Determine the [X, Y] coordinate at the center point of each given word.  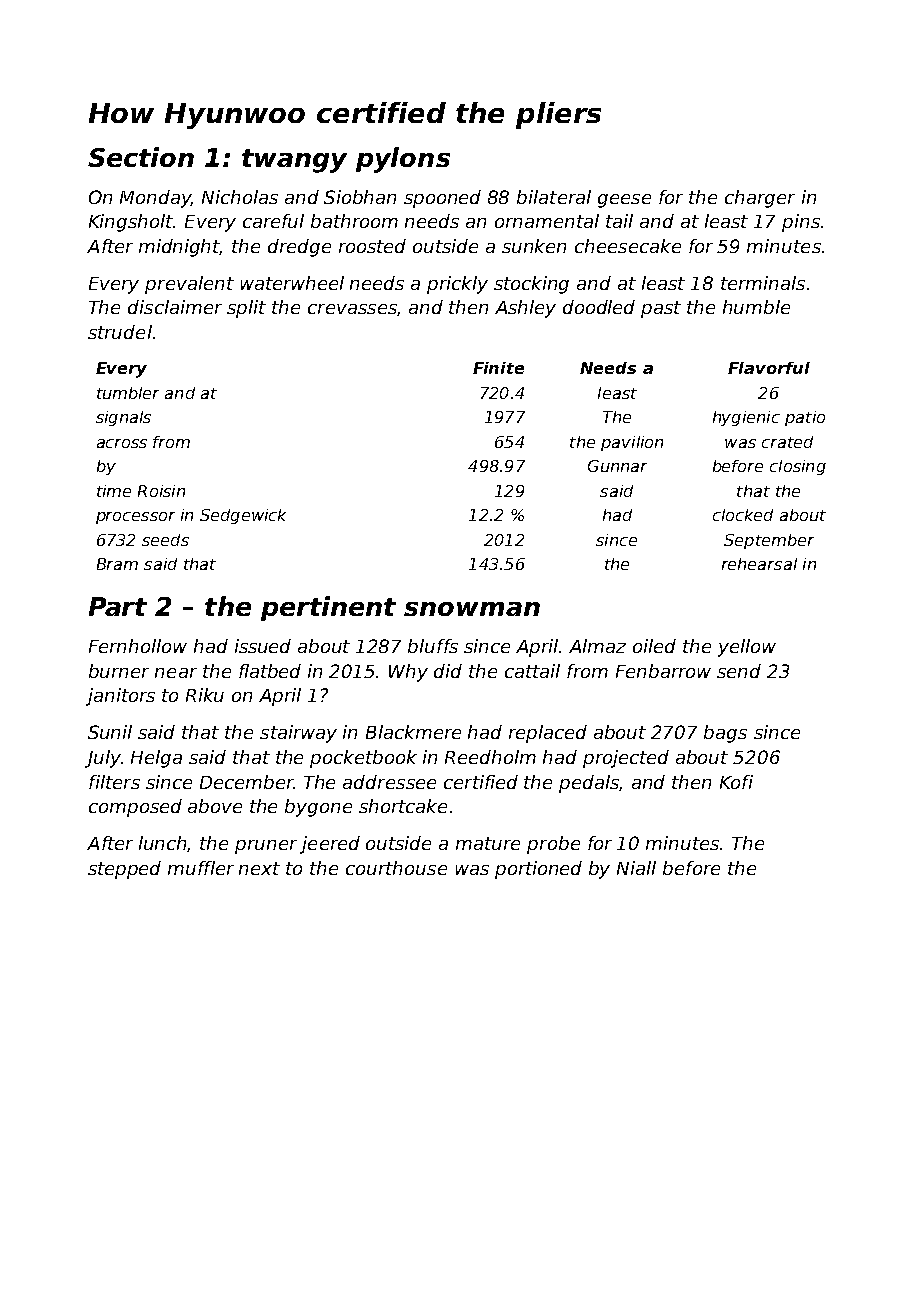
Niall [636, 868]
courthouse [396, 868]
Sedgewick [243, 516]
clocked [743, 515]
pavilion [632, 443]
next [259, 868]
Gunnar [617, 466]
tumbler [128, 393]
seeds [165, 540]
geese [624, 201]
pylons [403, 160]
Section [141, 157]
